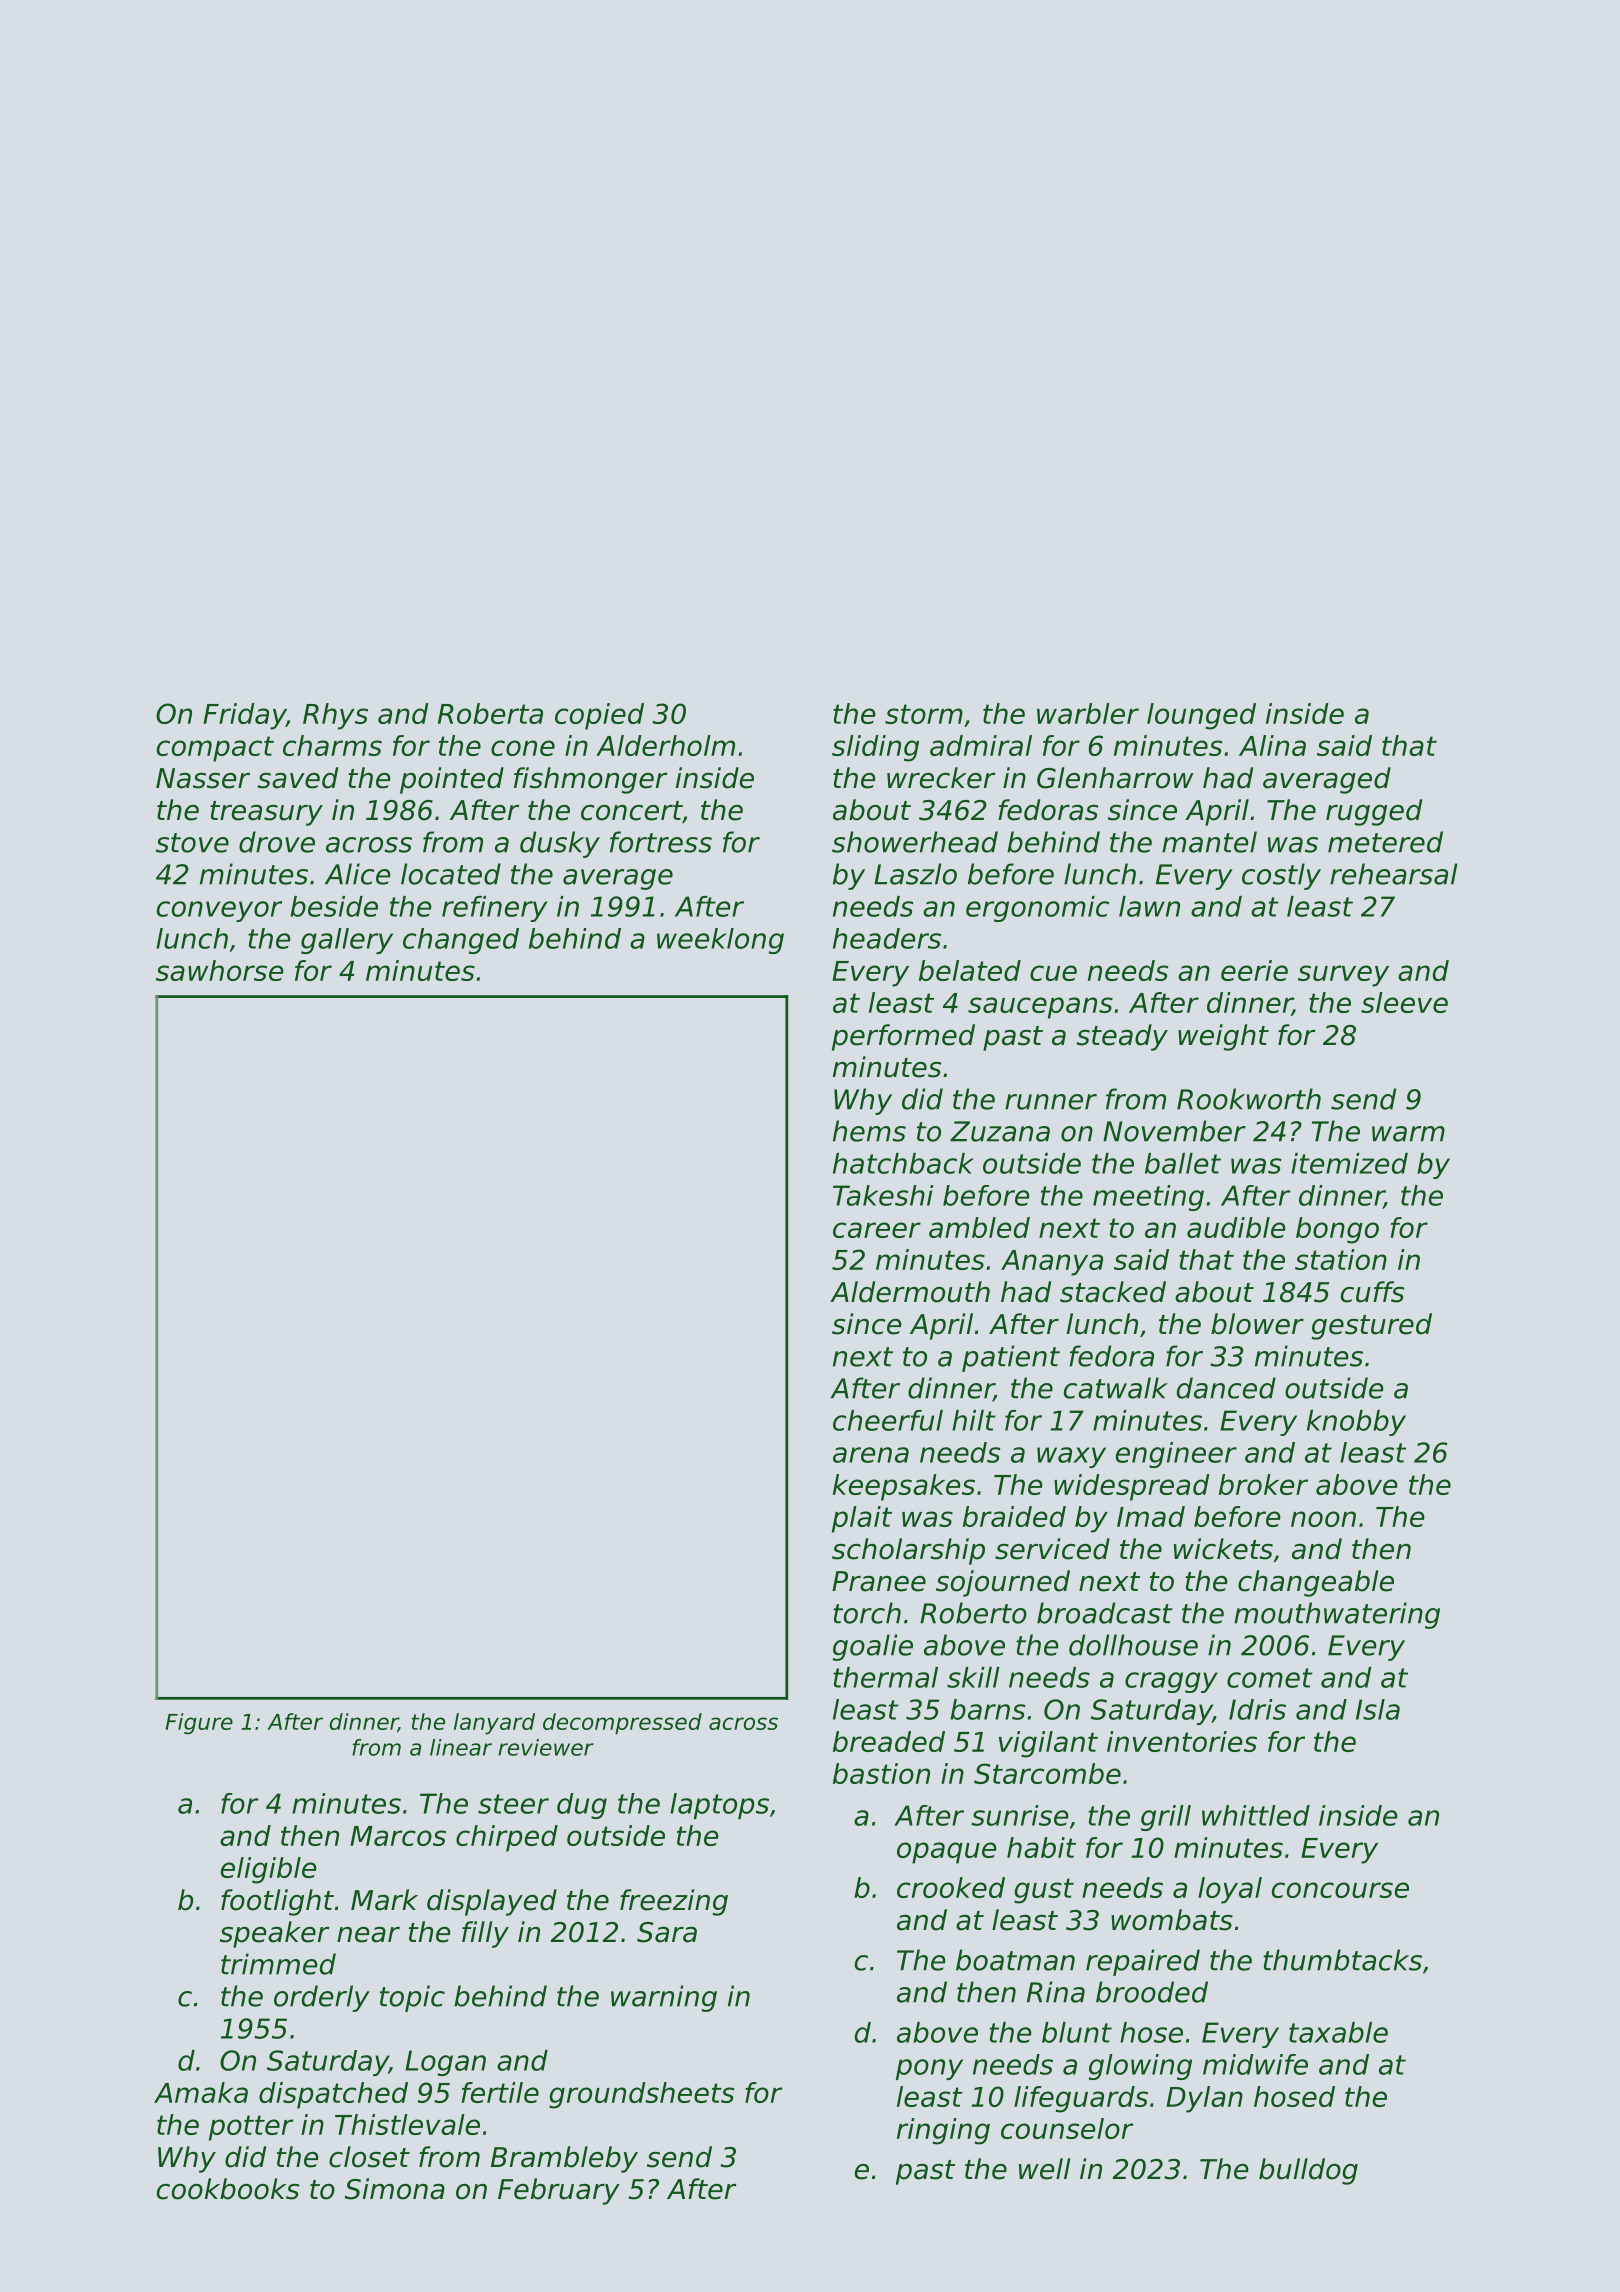 The image size is (1620, 2292). What do you see at coordinates (1378, 1709) in the image?
I see `Isla` at bounding box center [1378, 1709].
